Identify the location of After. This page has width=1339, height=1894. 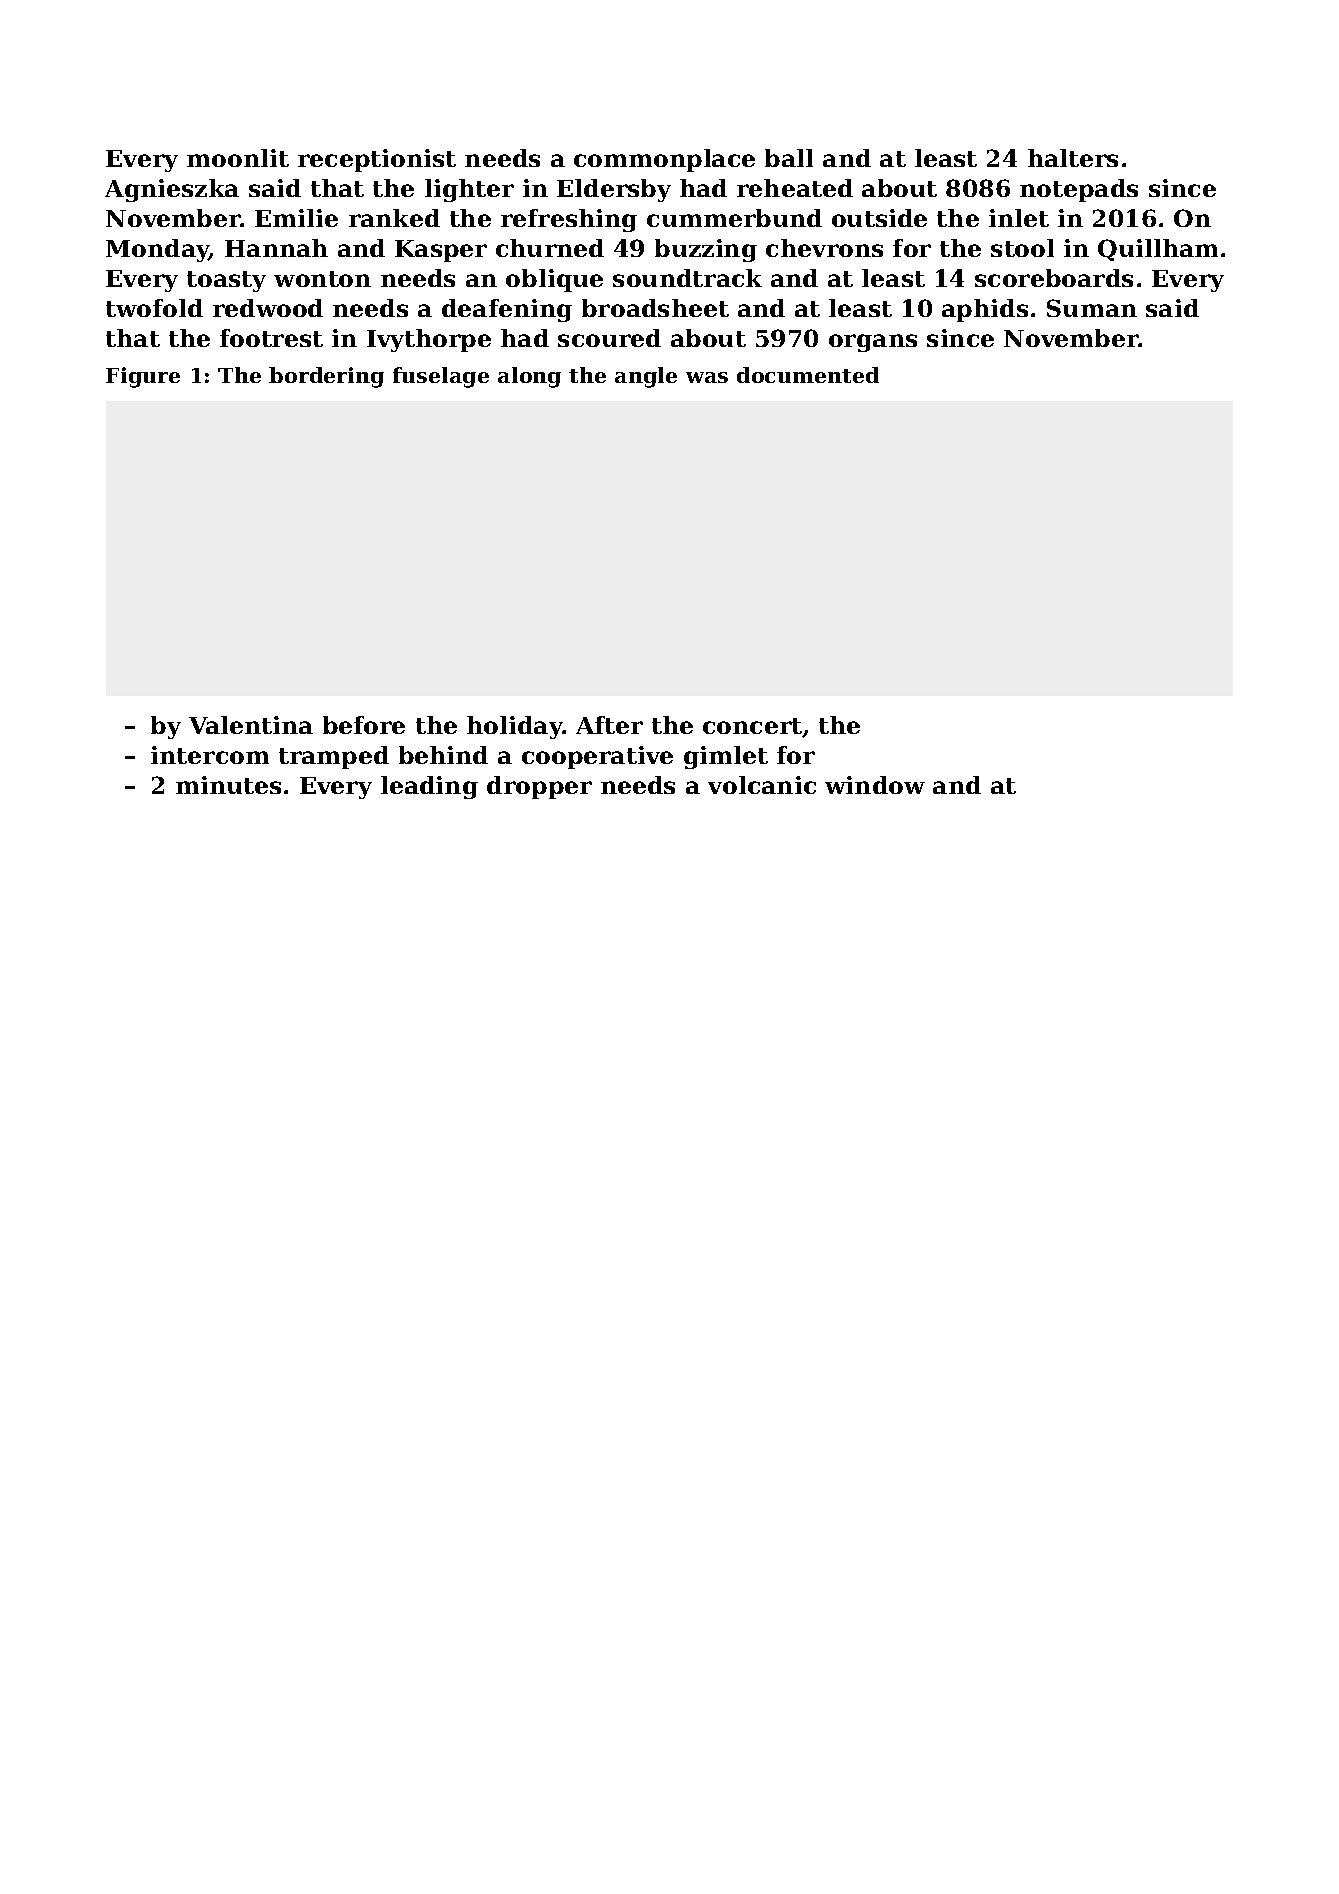
(609, 725).
